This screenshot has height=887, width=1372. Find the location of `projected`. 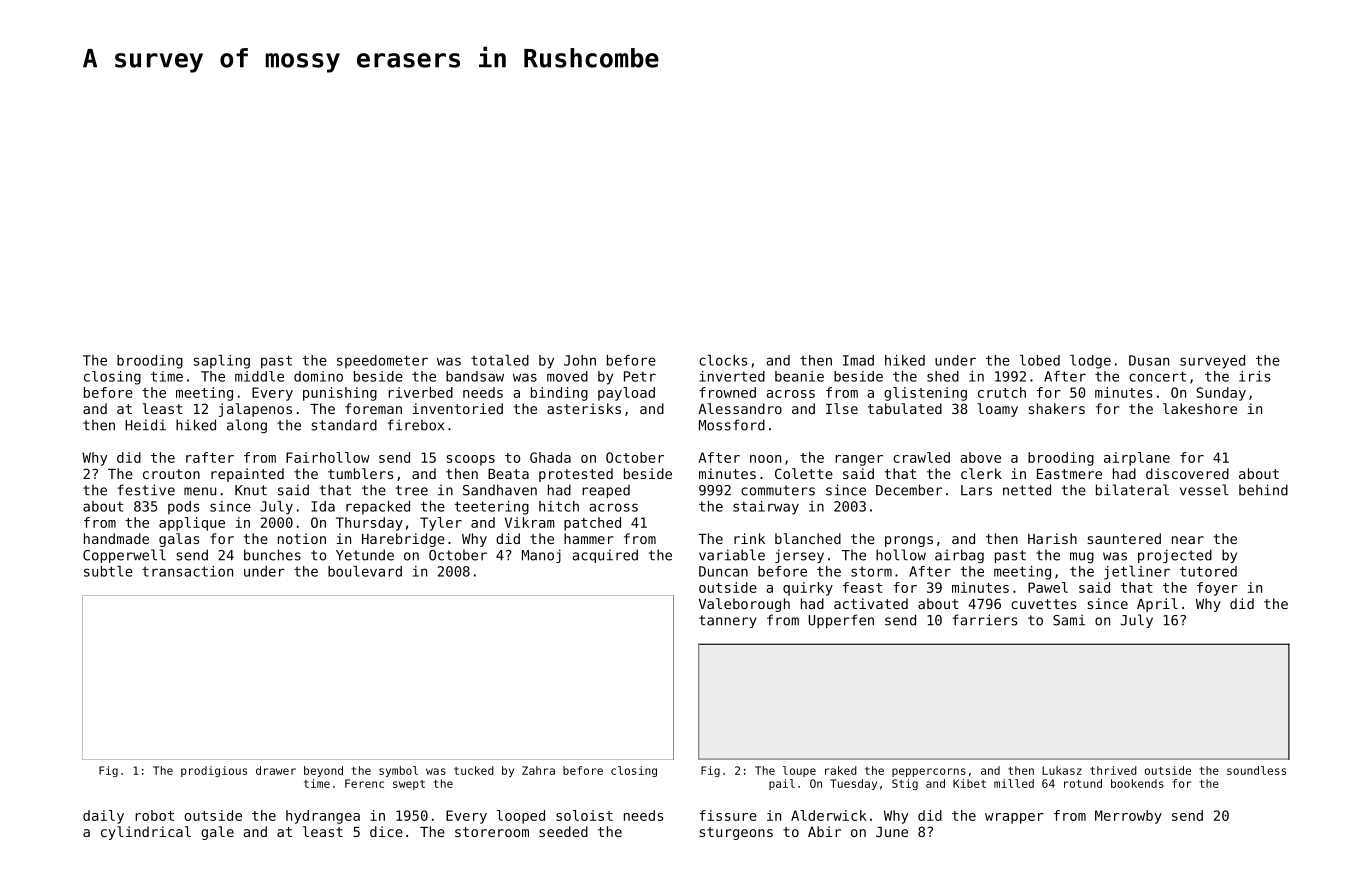

projected is located at coordinates (1175, 556).
